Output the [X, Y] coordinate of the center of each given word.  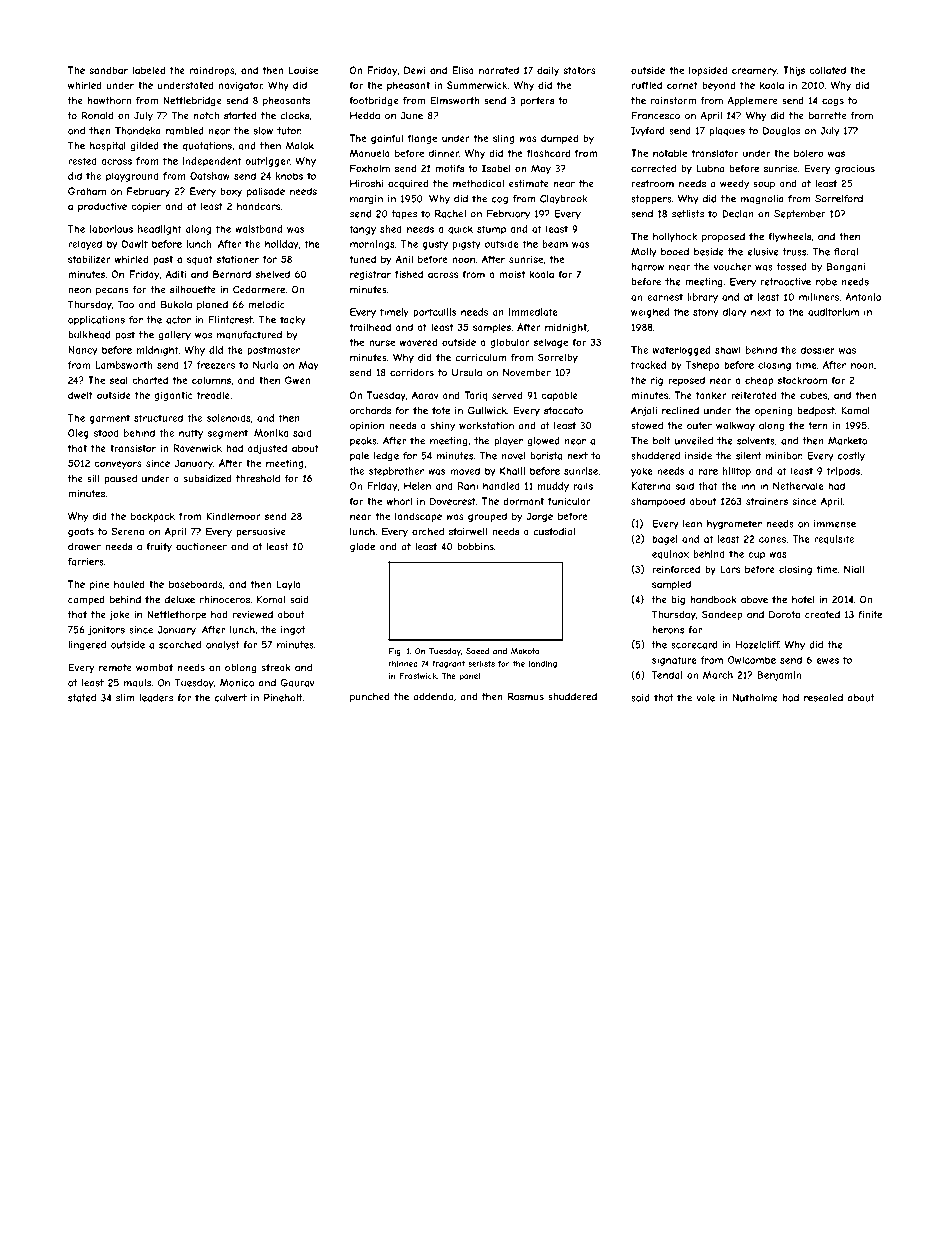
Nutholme [755, 698]
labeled [149, 70]
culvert [231, 698]
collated [827, 70]
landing [543, 664]
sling [503, 139]
